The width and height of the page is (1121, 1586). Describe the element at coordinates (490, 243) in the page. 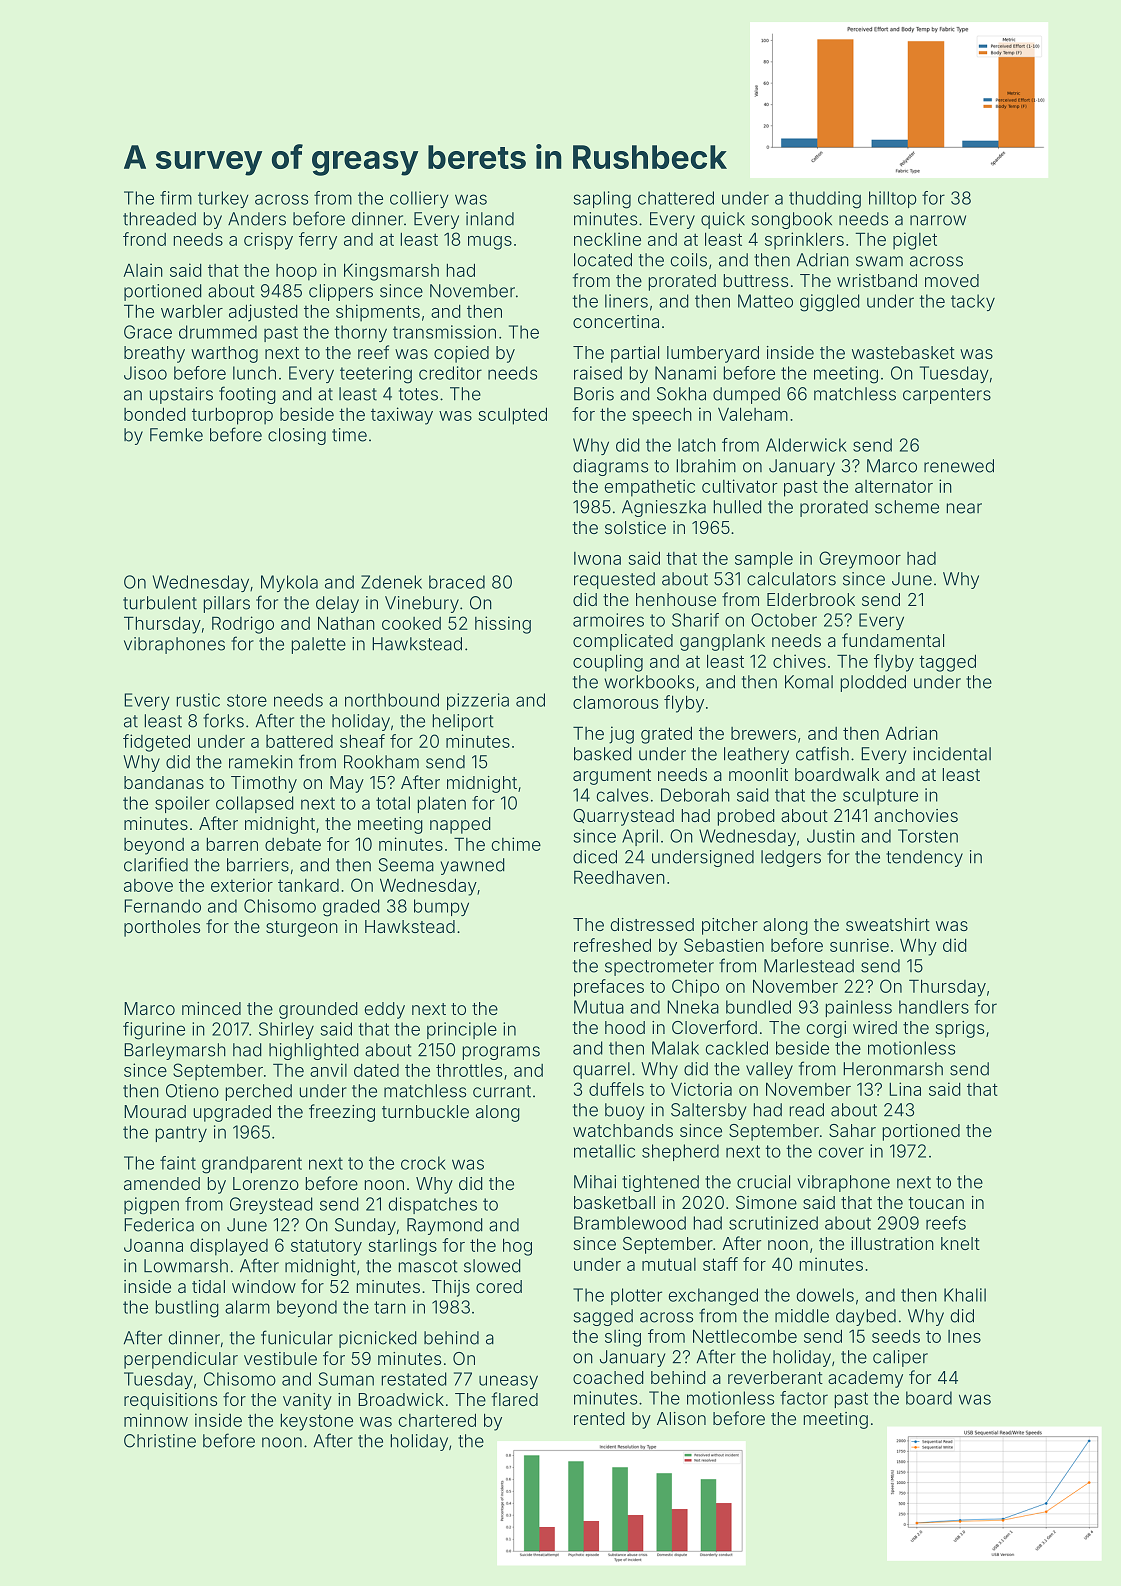

I see `mugs` at that location.
